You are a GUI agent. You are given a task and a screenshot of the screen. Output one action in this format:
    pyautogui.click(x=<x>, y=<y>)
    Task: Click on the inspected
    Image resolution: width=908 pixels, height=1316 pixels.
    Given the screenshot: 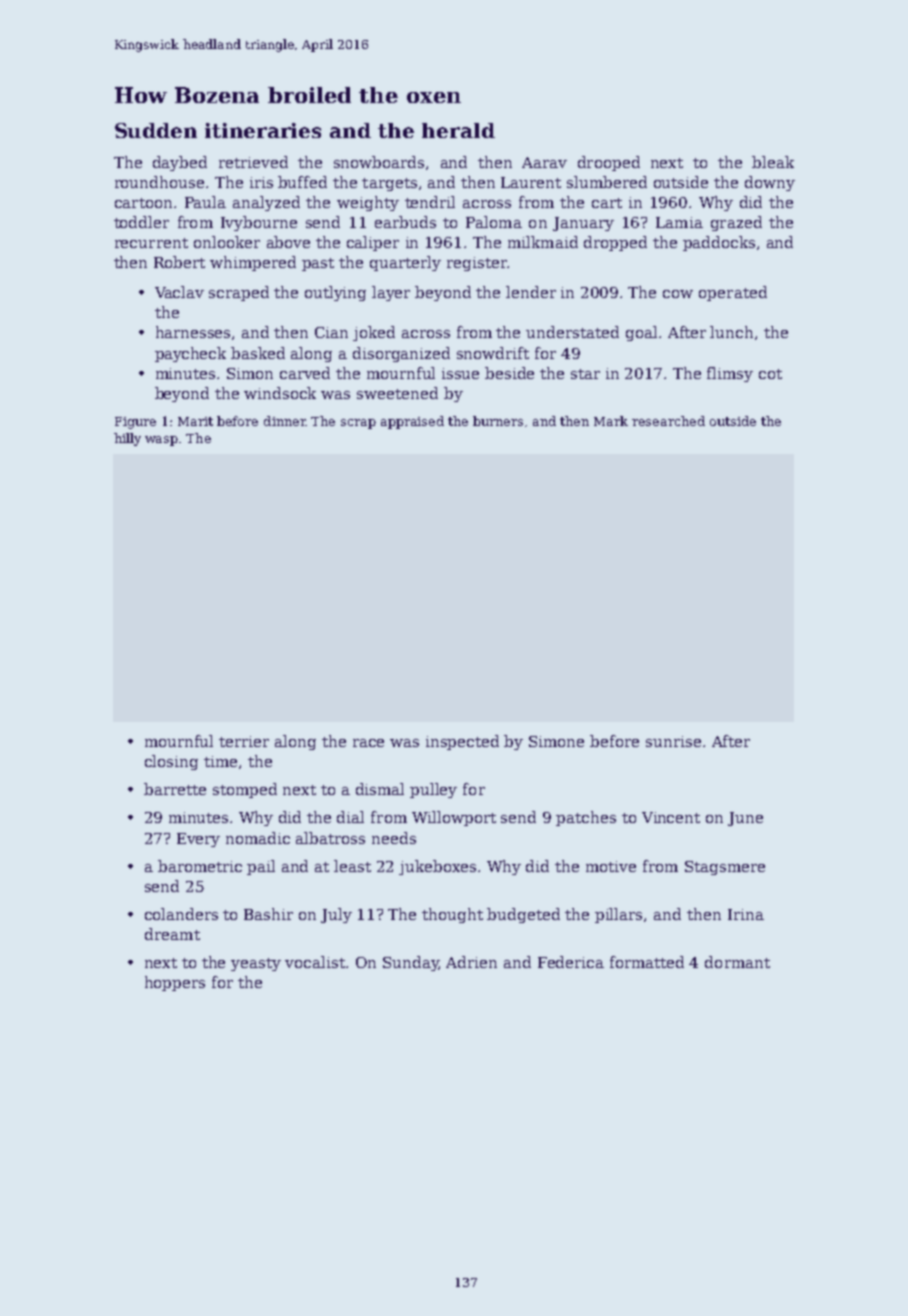 What is the action you would take?
    pyautogui.click(x=462, y=742)
